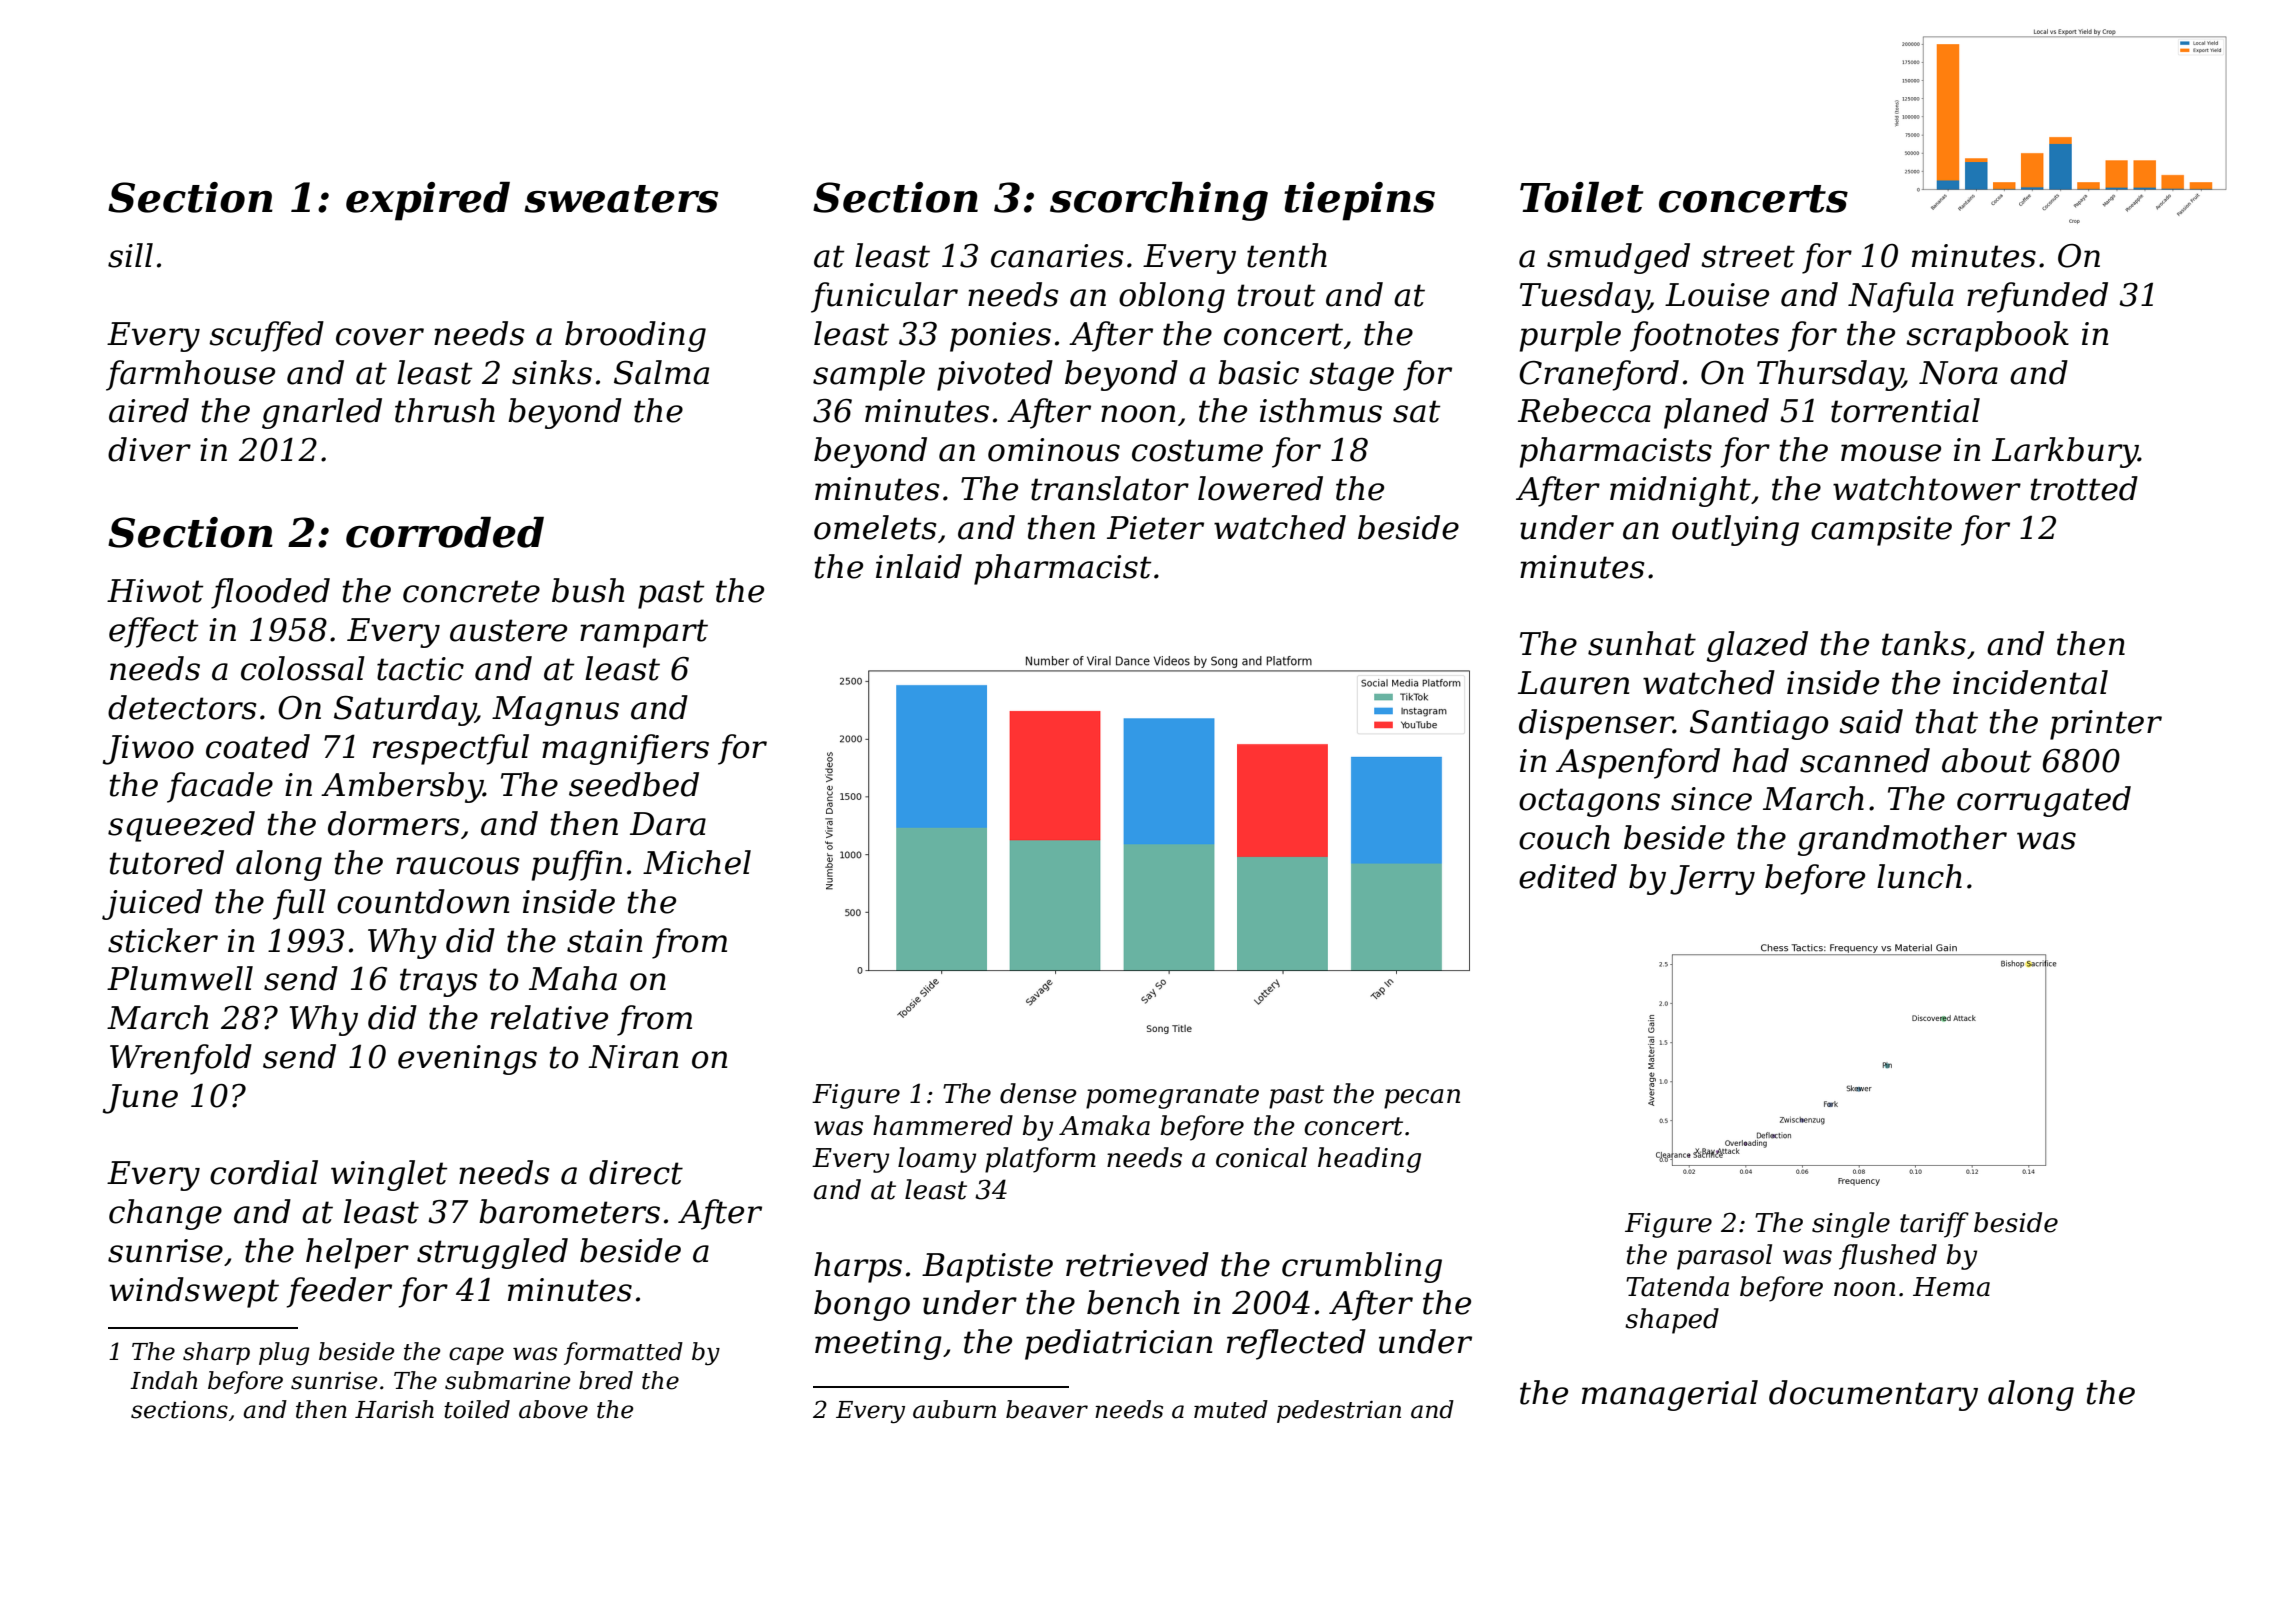 This document has height=1620, width=2292. What do you see at coordinates (1618, 258) in the document?
I see `smudged` at bounding box center [1618, 258].
